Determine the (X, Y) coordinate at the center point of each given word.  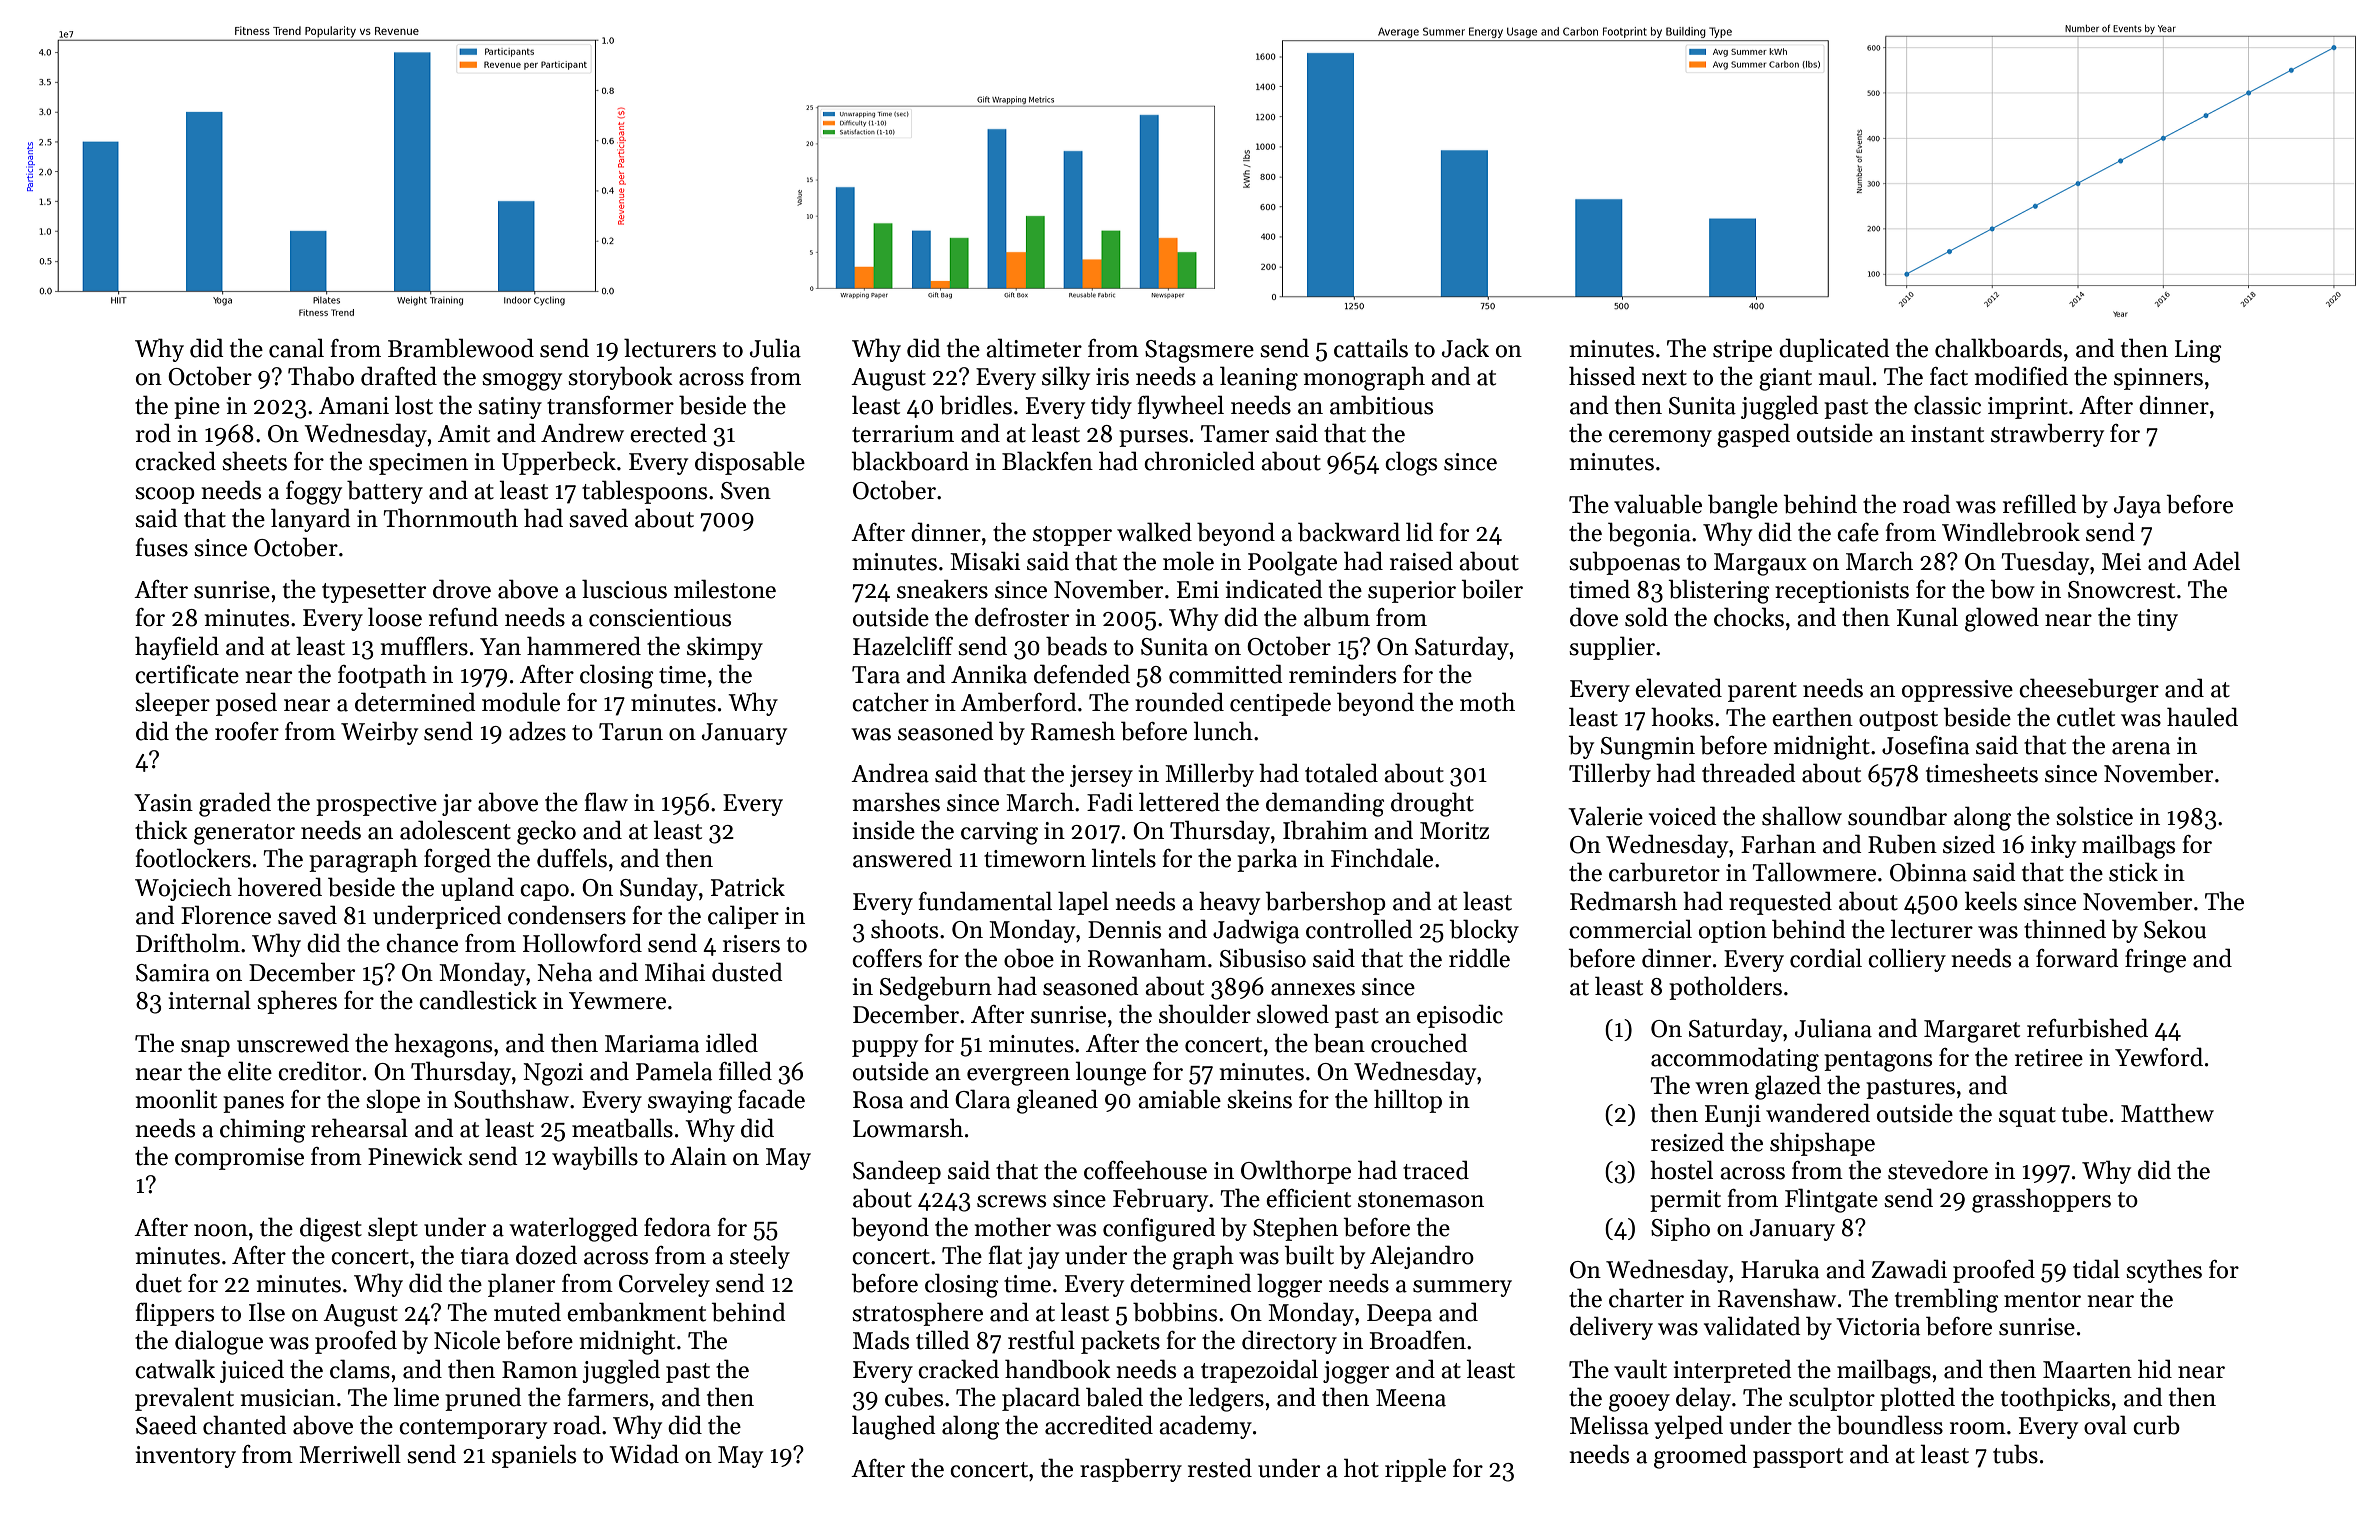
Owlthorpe (1296, 1172)
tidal (2096, 1269)
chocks (1749, 617)
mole (1188, 561)
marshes (896, 802)
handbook (1058, 1369)
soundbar (1897, 816)
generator (244, 834)
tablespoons (644, 492)
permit (1685, 1201)
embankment (636, 1312)
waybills (595, 1158)
